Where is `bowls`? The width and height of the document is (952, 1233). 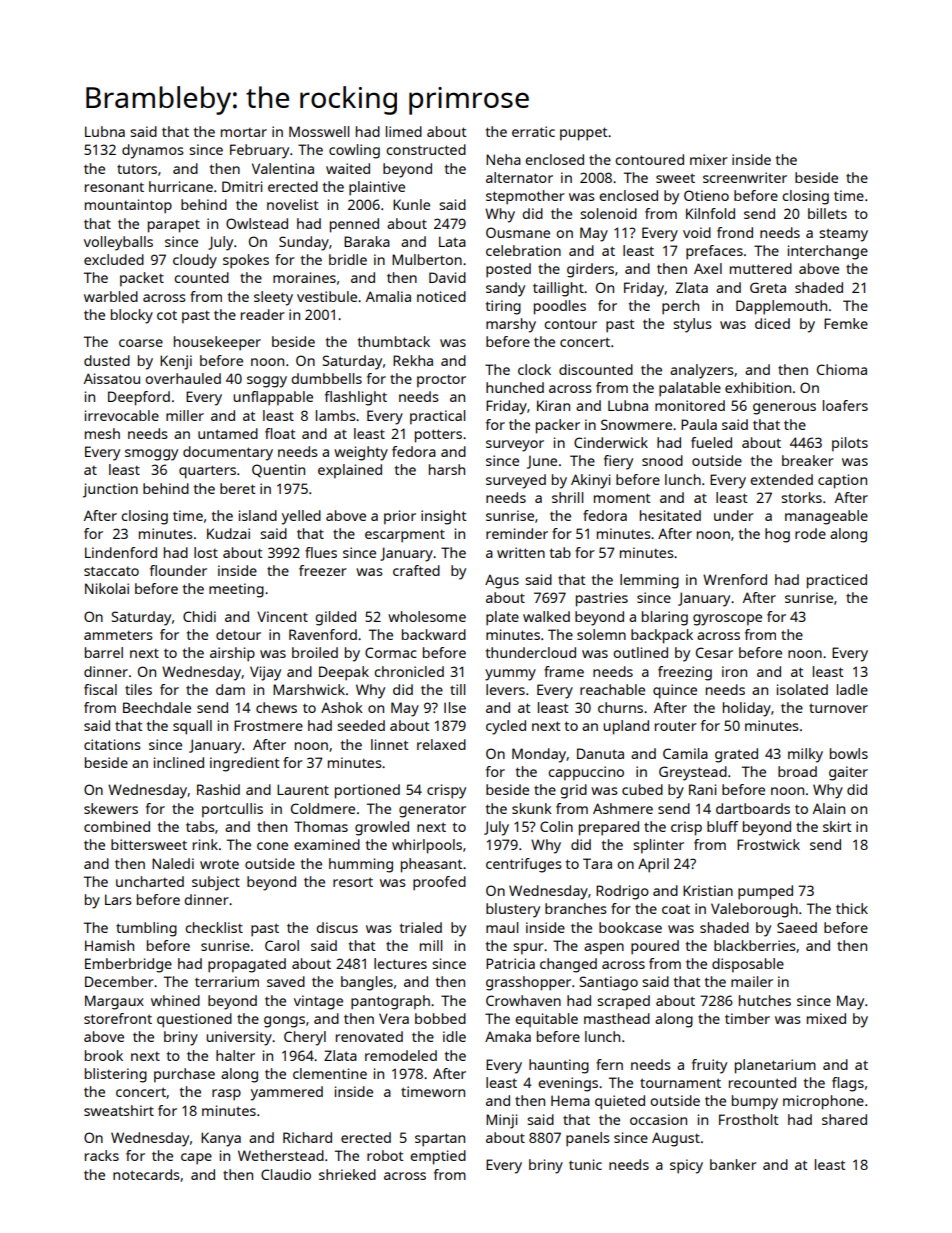
bowls is located at coordinates (849, 753).
